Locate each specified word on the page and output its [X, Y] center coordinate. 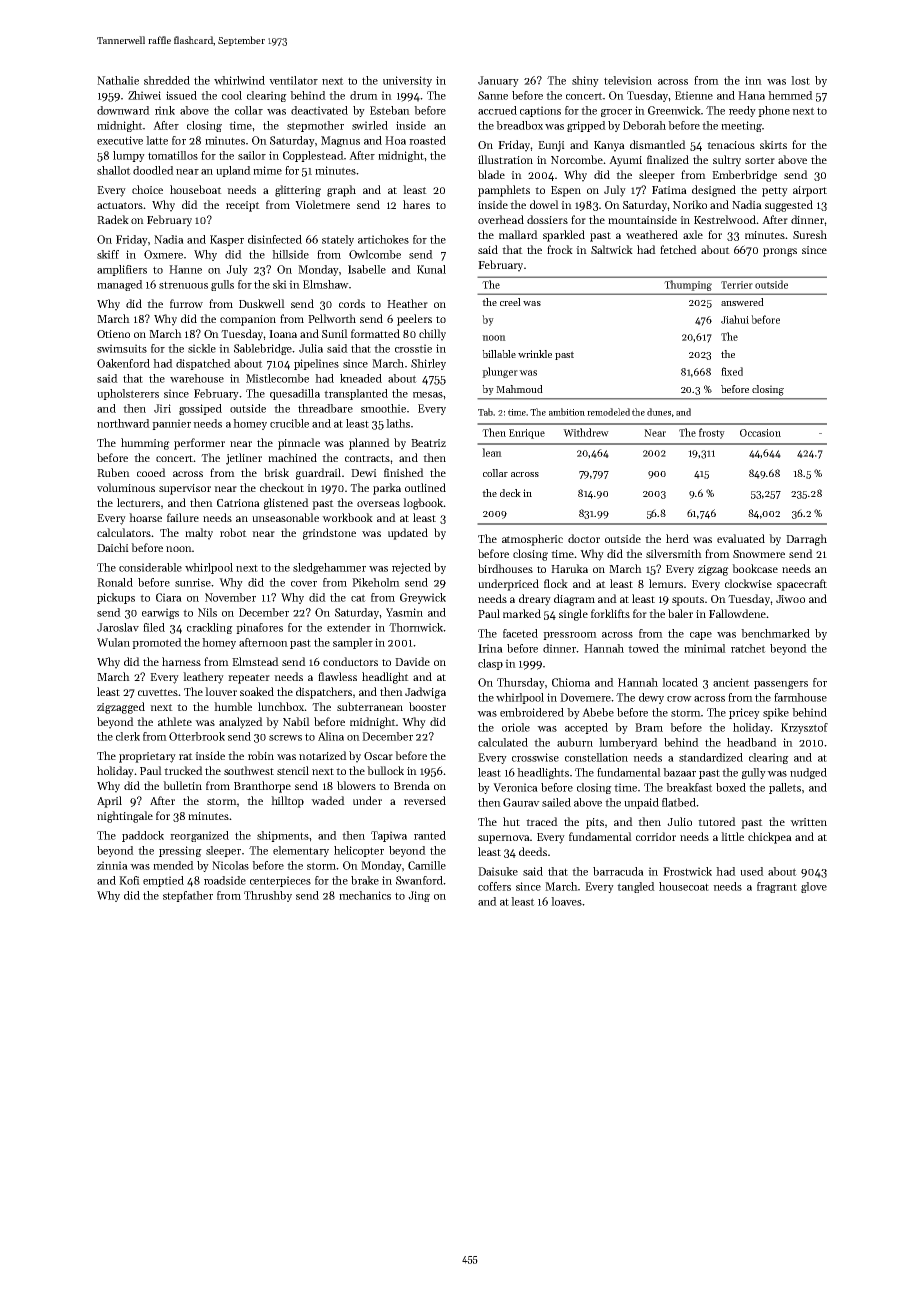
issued [181, 95]
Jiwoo [790, 599]
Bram [649, 727]
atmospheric [532, 540]
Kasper [227, 240]
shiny [585, 81]
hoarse [145, 517]
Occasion [760, 433]
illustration [505, 159]
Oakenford [123, 363]
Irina [490, 648]
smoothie [383, 408]
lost [800, 80]
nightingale [125, 817]
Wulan [113, 642]
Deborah [644, 125]
